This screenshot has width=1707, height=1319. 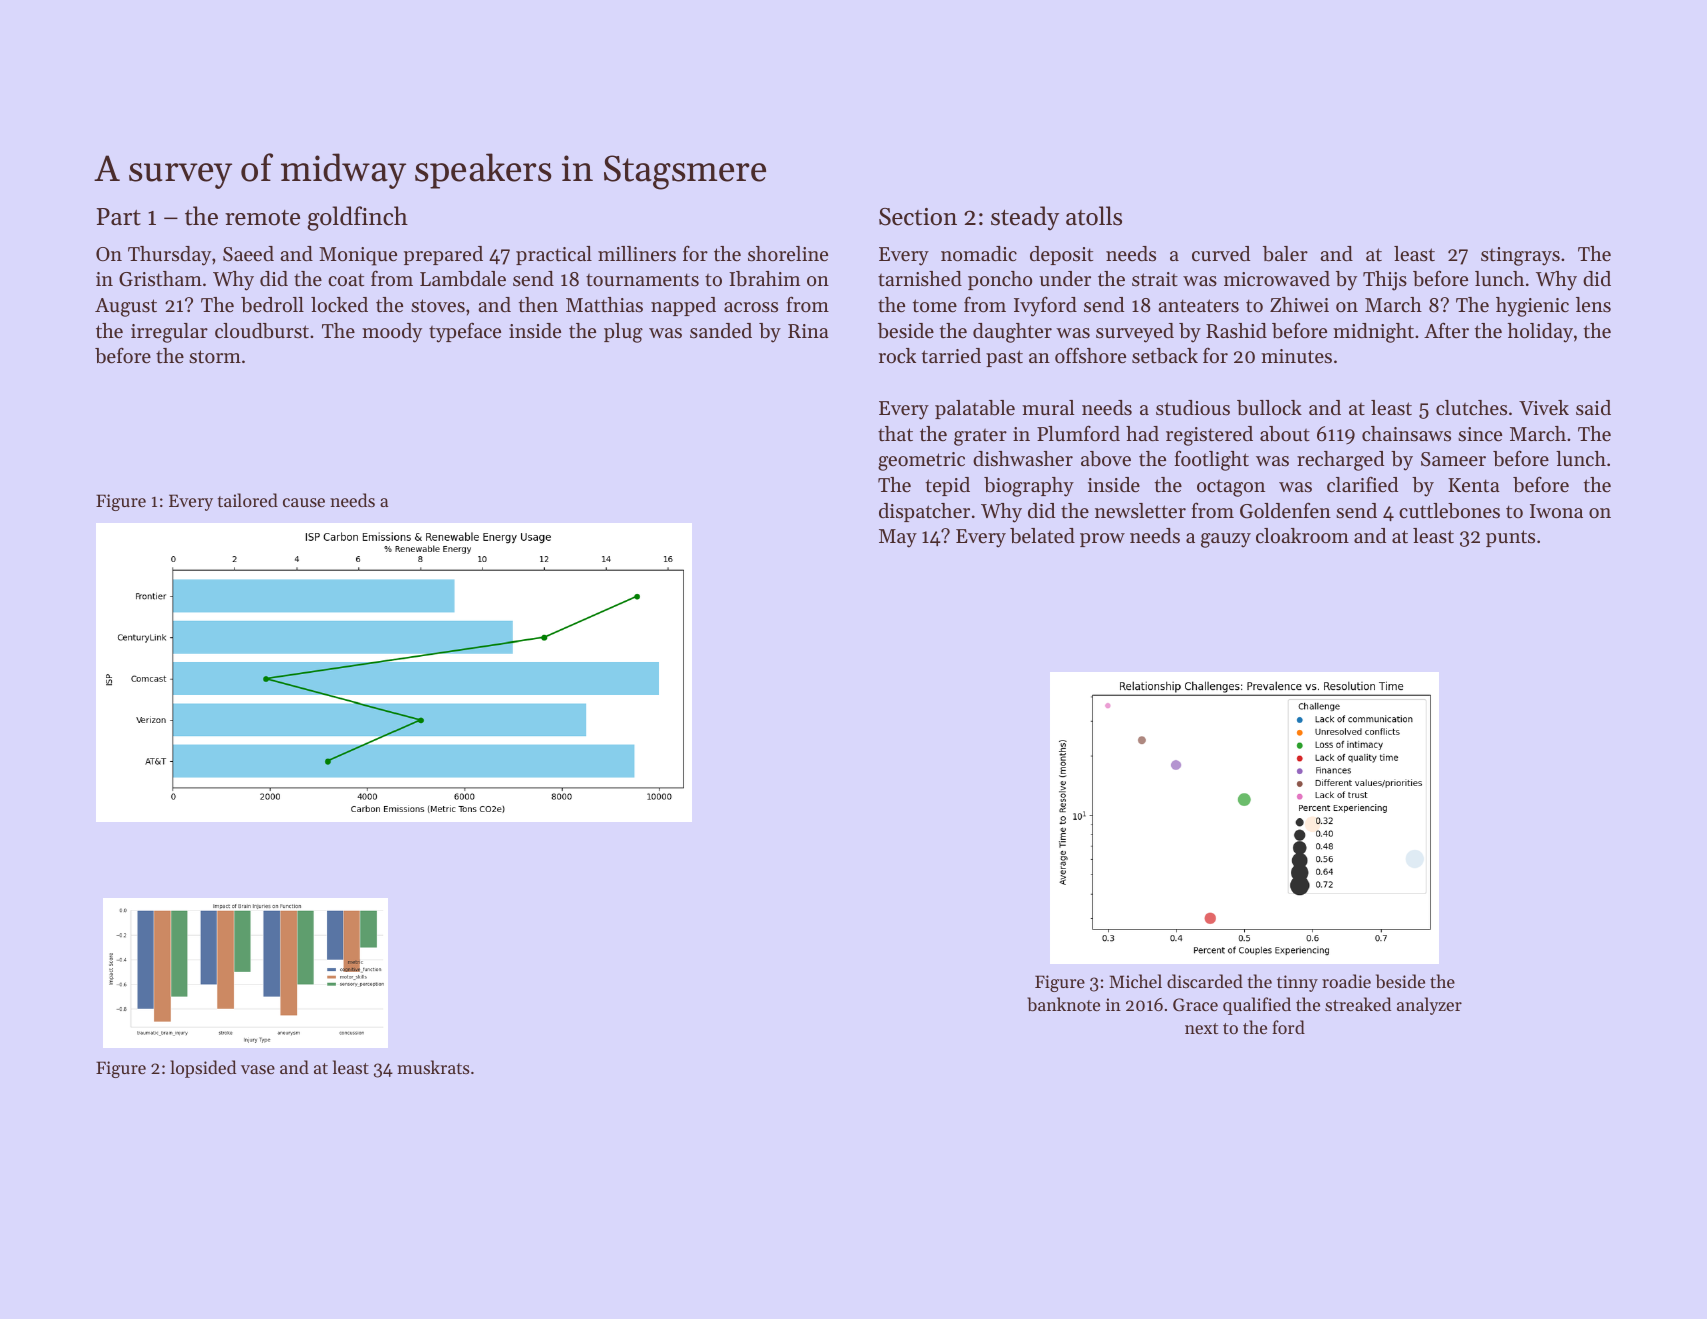 I want to click on vase, so click(x=258, y=1069).
